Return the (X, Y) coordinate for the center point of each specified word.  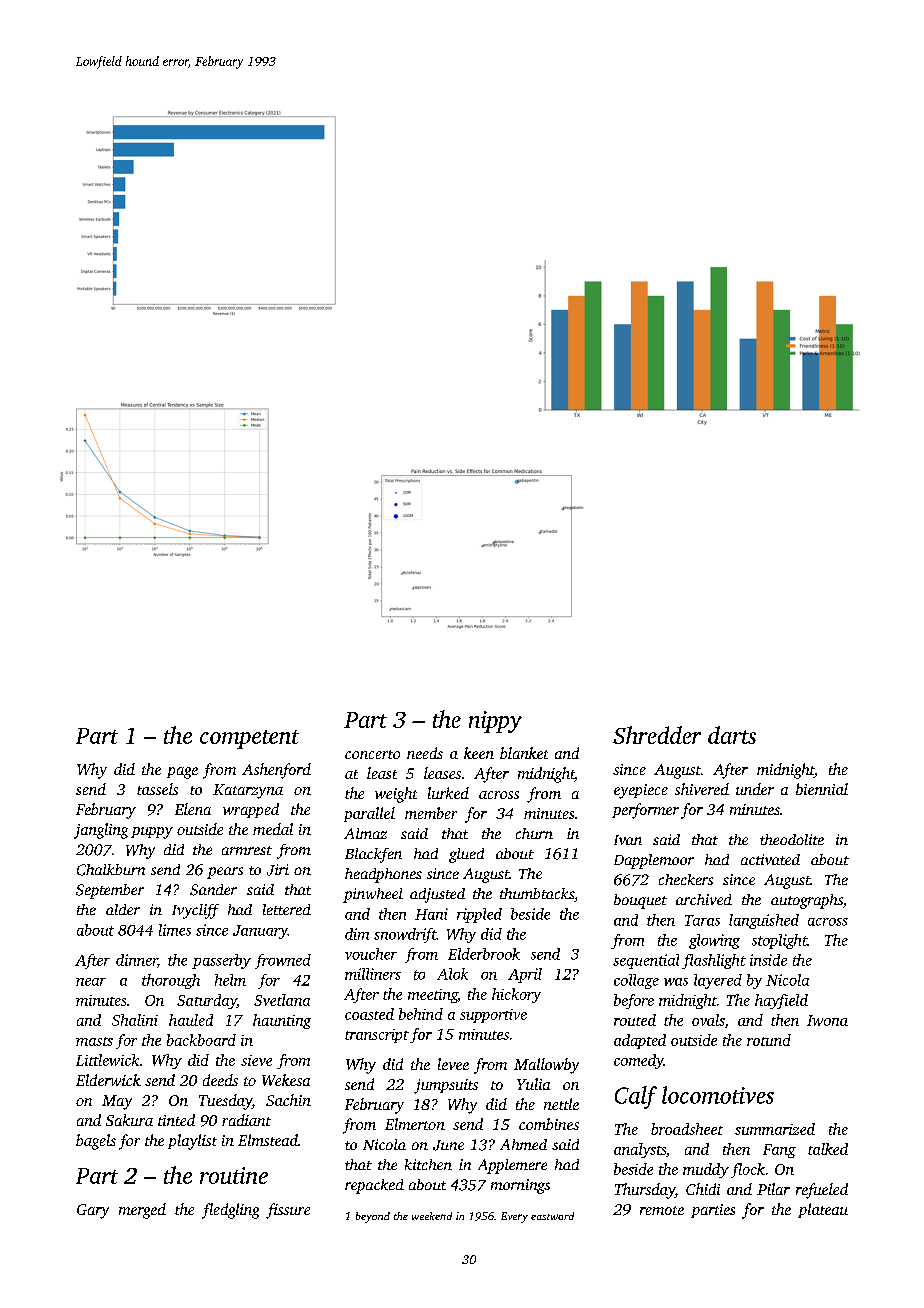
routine (234, 1175)
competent (249, 739)
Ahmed (523, 1144)
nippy (495, 722)
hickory (516, 995)
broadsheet (687, 1129)
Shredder (657, 735)
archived (704, 899)
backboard (201, 1040)
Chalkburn (111, 870)
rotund (769, 1040)
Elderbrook (484, 954)
